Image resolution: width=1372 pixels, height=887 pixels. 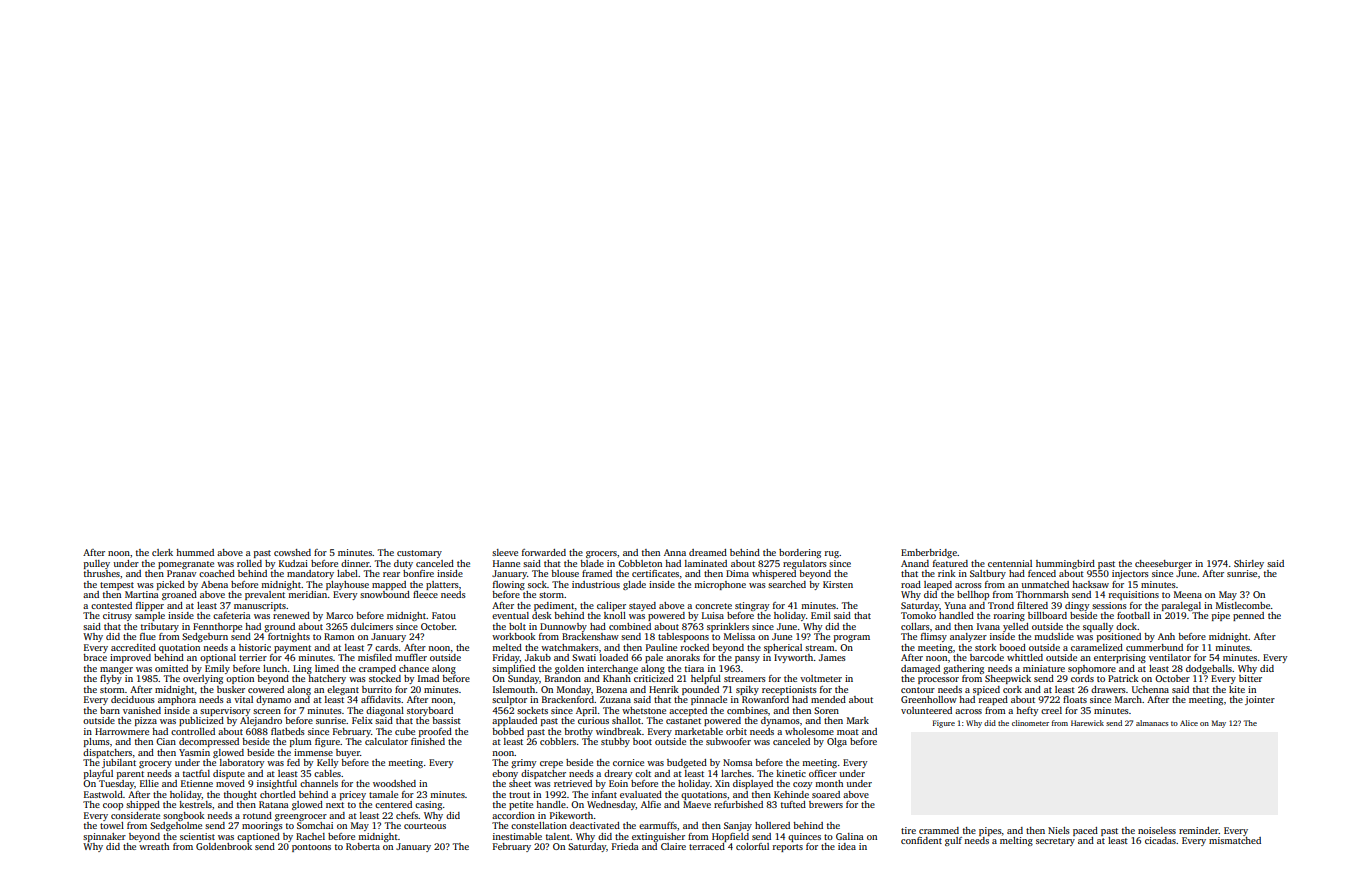 I want to click on cheeseburger, so click(x=1163, y=564).
